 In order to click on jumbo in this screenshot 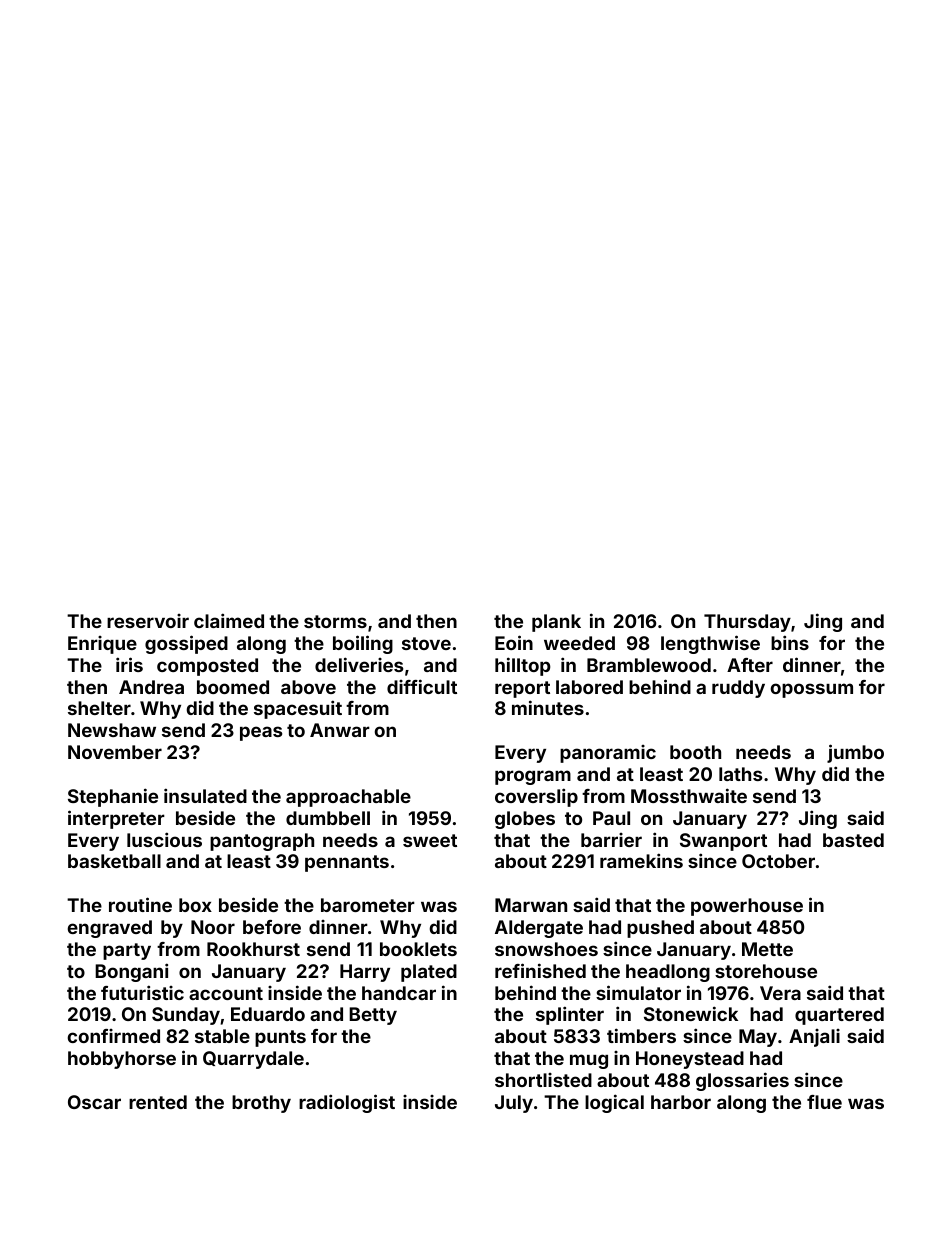, I will do `click(855, 753)`.
